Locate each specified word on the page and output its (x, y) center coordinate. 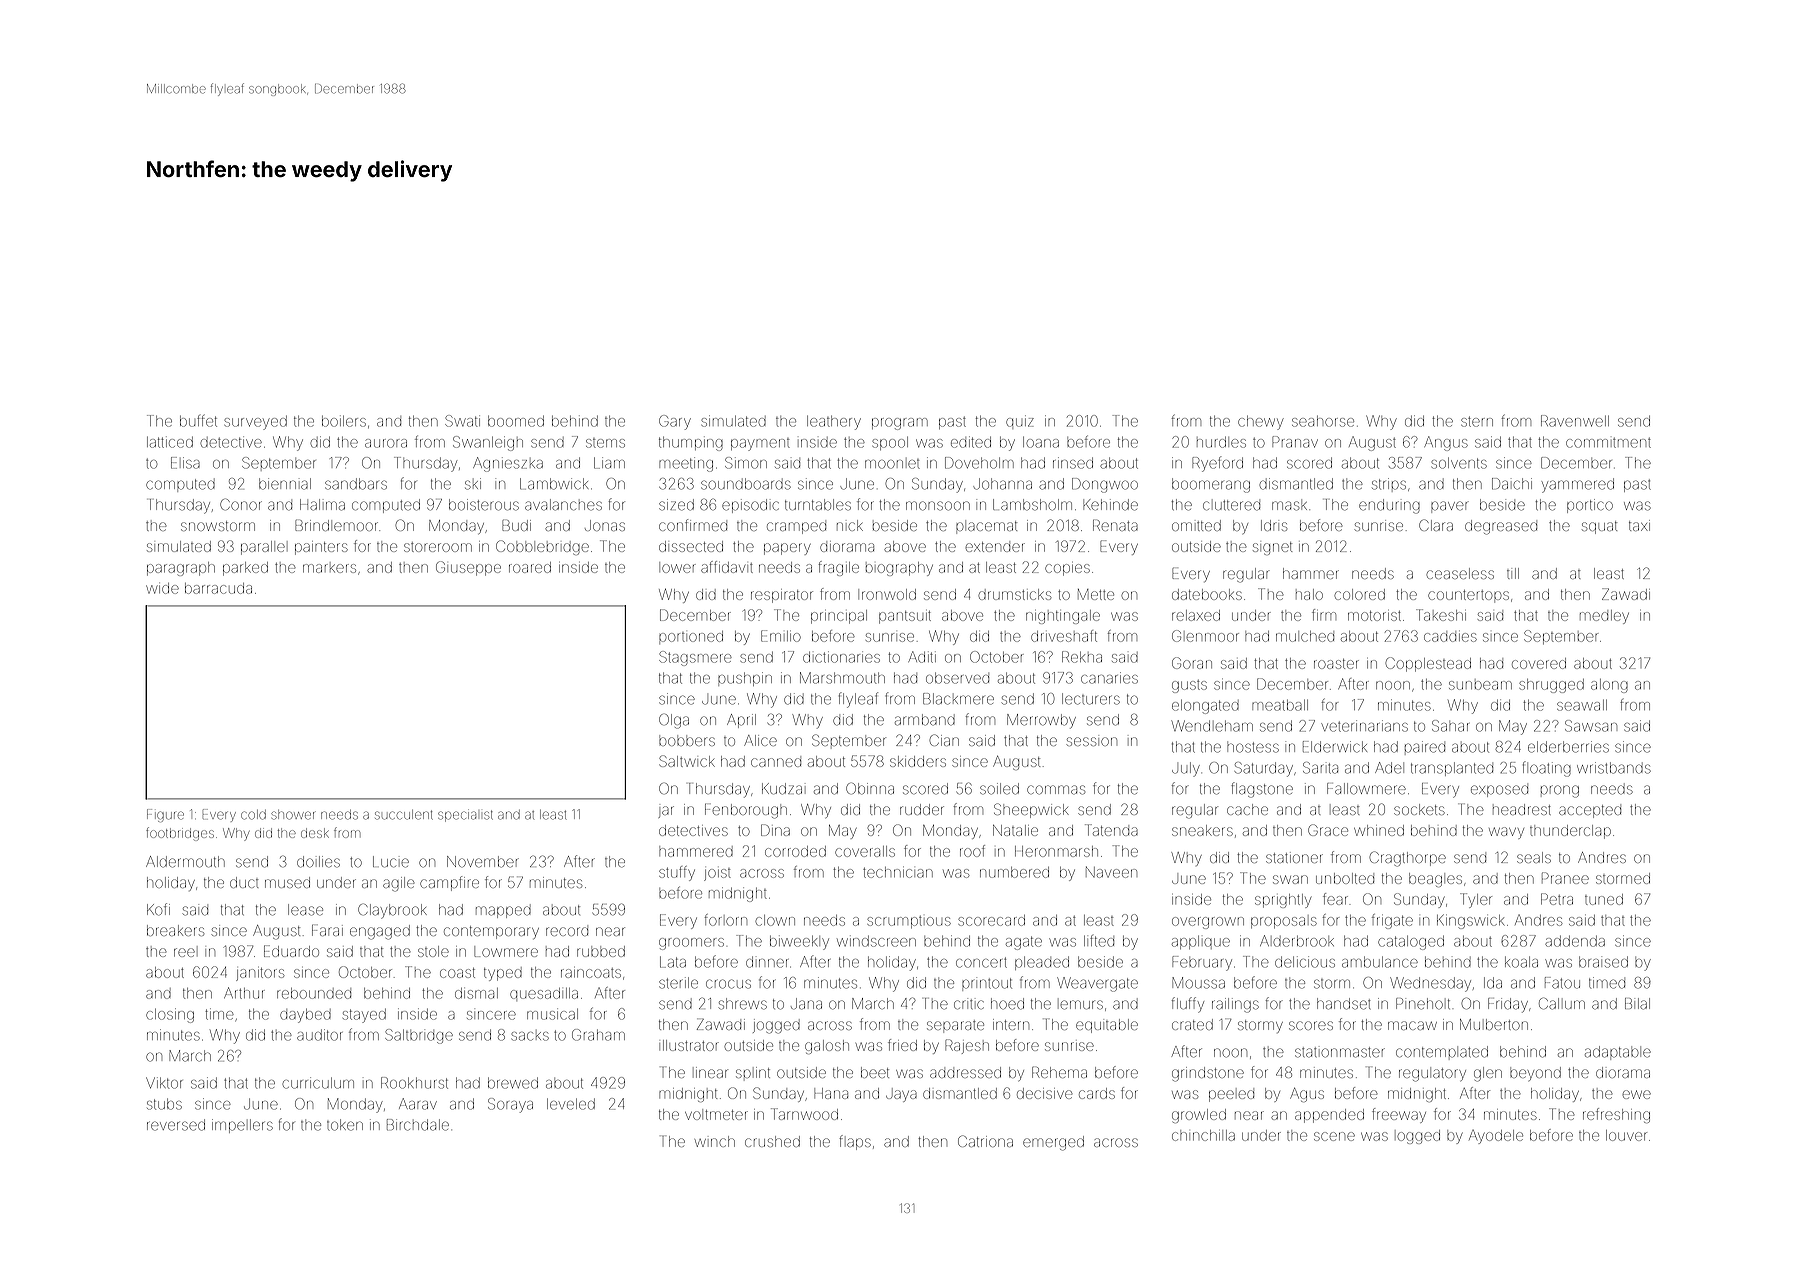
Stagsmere (695, 658)
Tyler (1476, 900)
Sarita (1320, 768)
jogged (776, 1026)
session (1091, 741)
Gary (675, 422)
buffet (198, 421)
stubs (164, 1104)
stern (1477, 421)
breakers (175, 930)
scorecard (991, 920)
